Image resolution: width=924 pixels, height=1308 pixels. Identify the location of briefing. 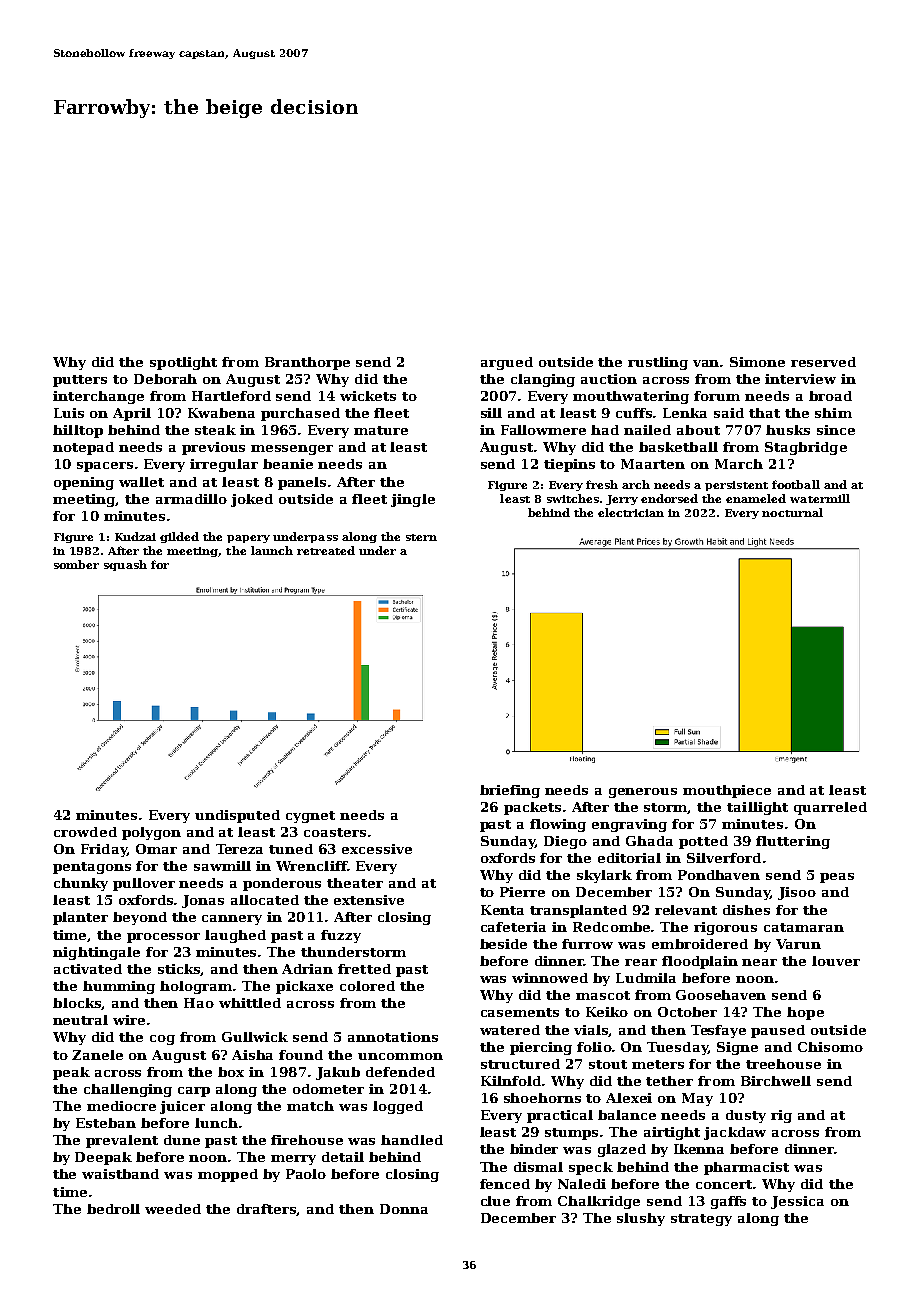
(510, 791).
